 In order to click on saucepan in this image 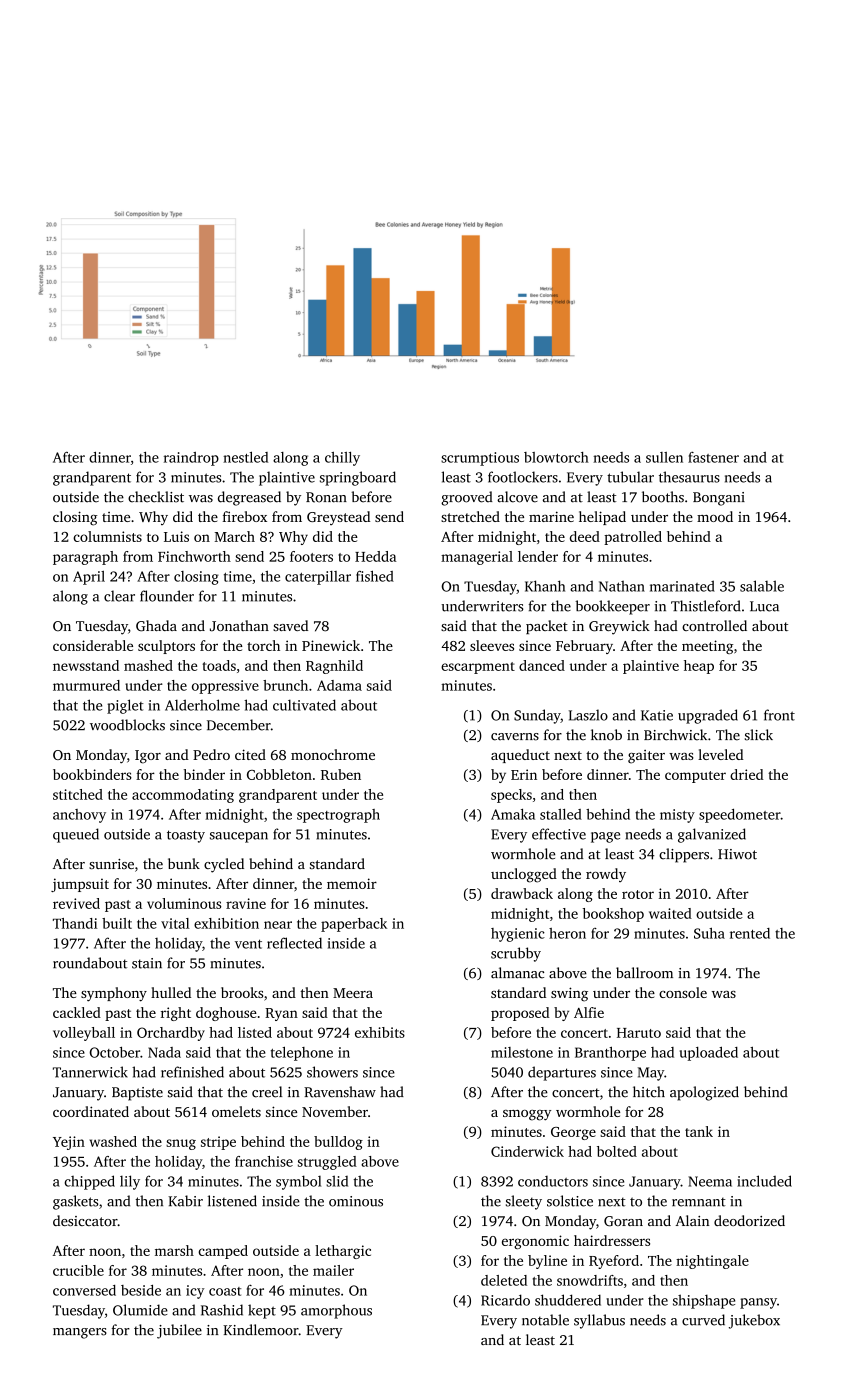, I will do `click(239, 837)`.
